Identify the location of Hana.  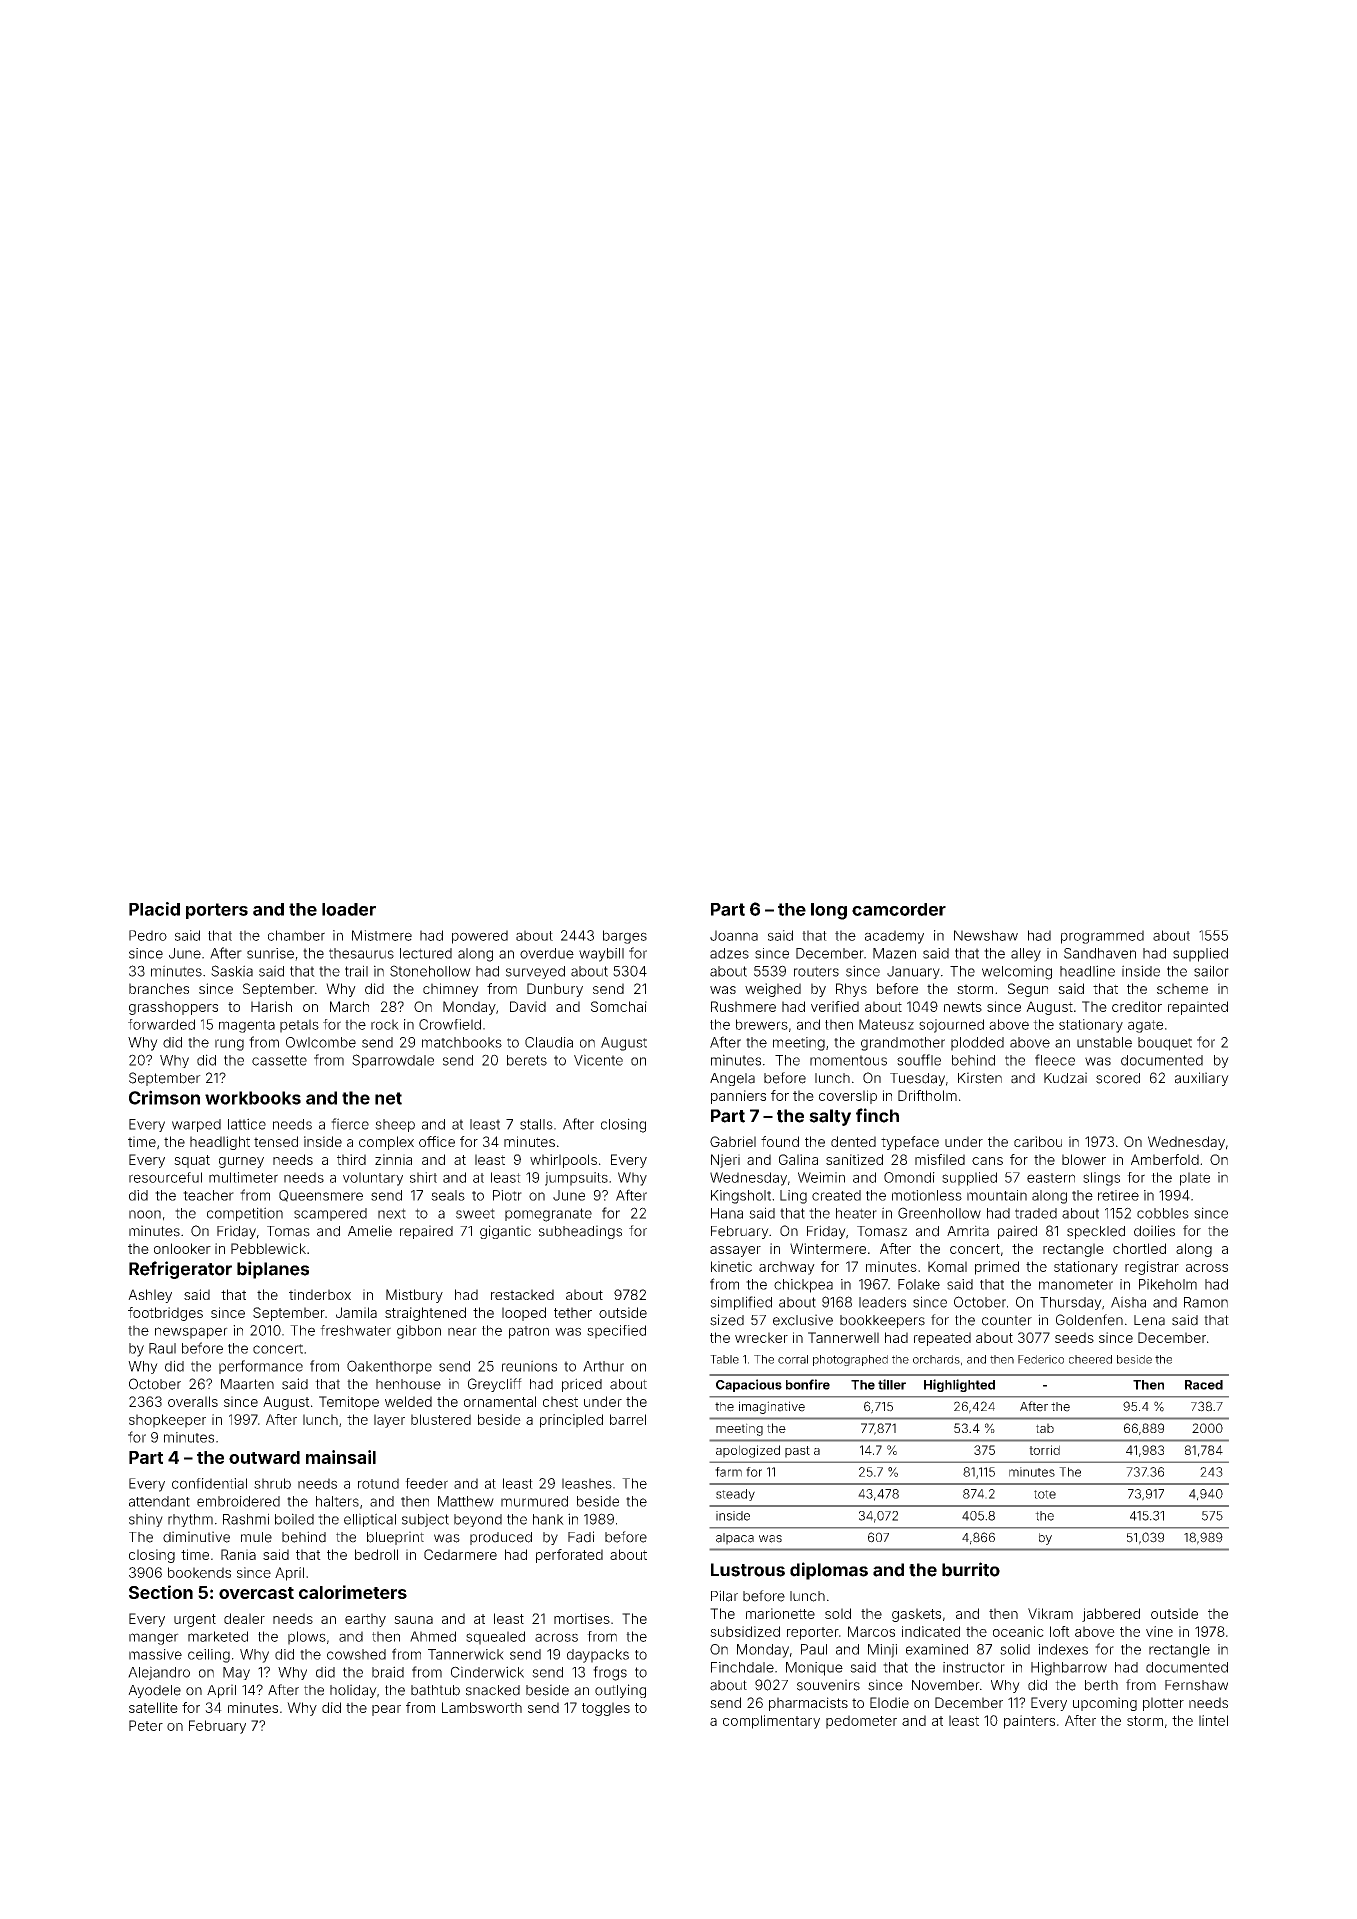
(727, 1213).
